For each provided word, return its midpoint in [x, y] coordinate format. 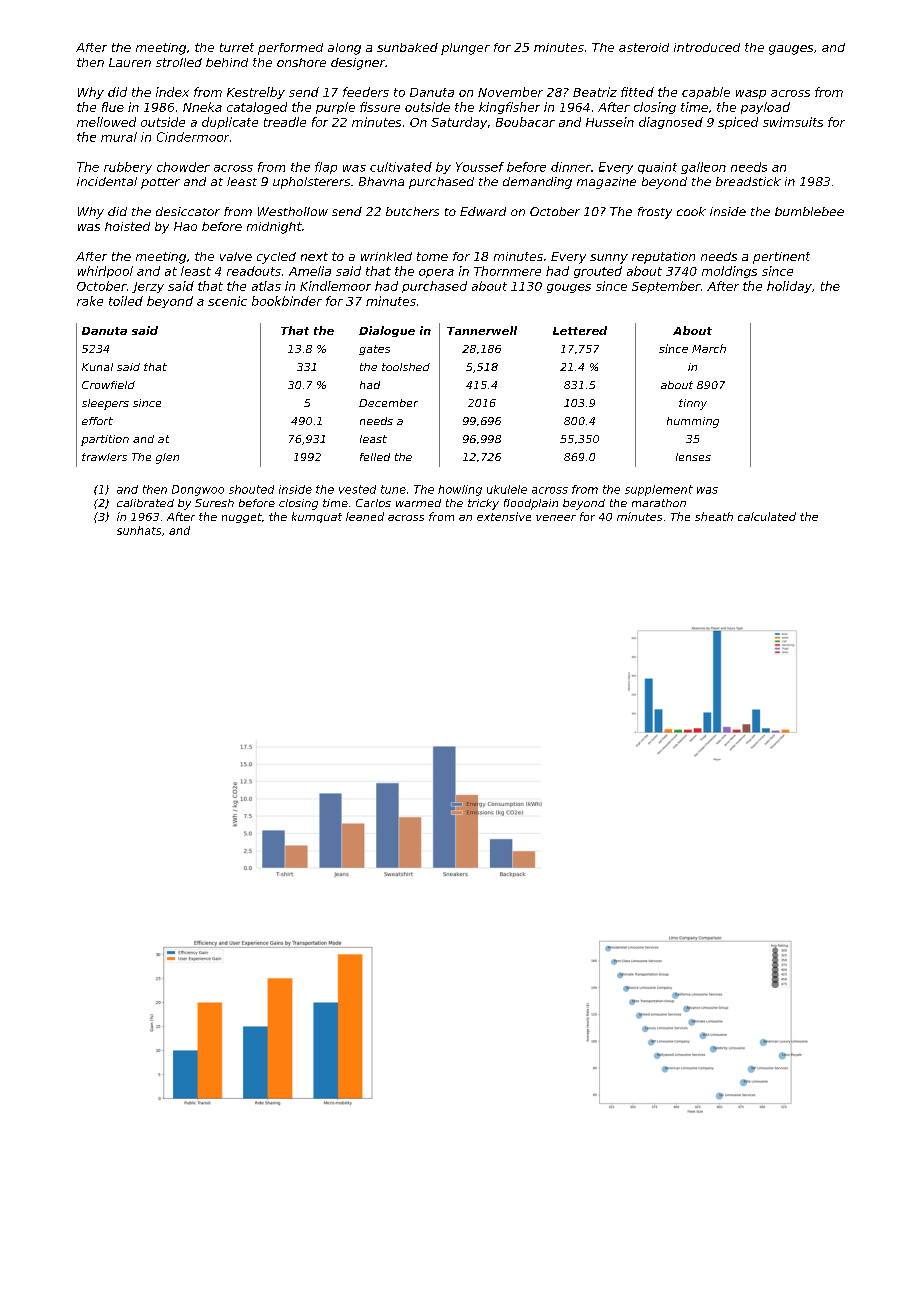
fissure [380, 107]
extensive [504, 516]
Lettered [580, 330]
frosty [655, 213]
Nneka [202, 107]
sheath [714, 516]
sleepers [105, 404]
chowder [183, 167]
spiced [738, 123]
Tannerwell [482, 330]
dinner [571, 167]
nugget [242, 518]
